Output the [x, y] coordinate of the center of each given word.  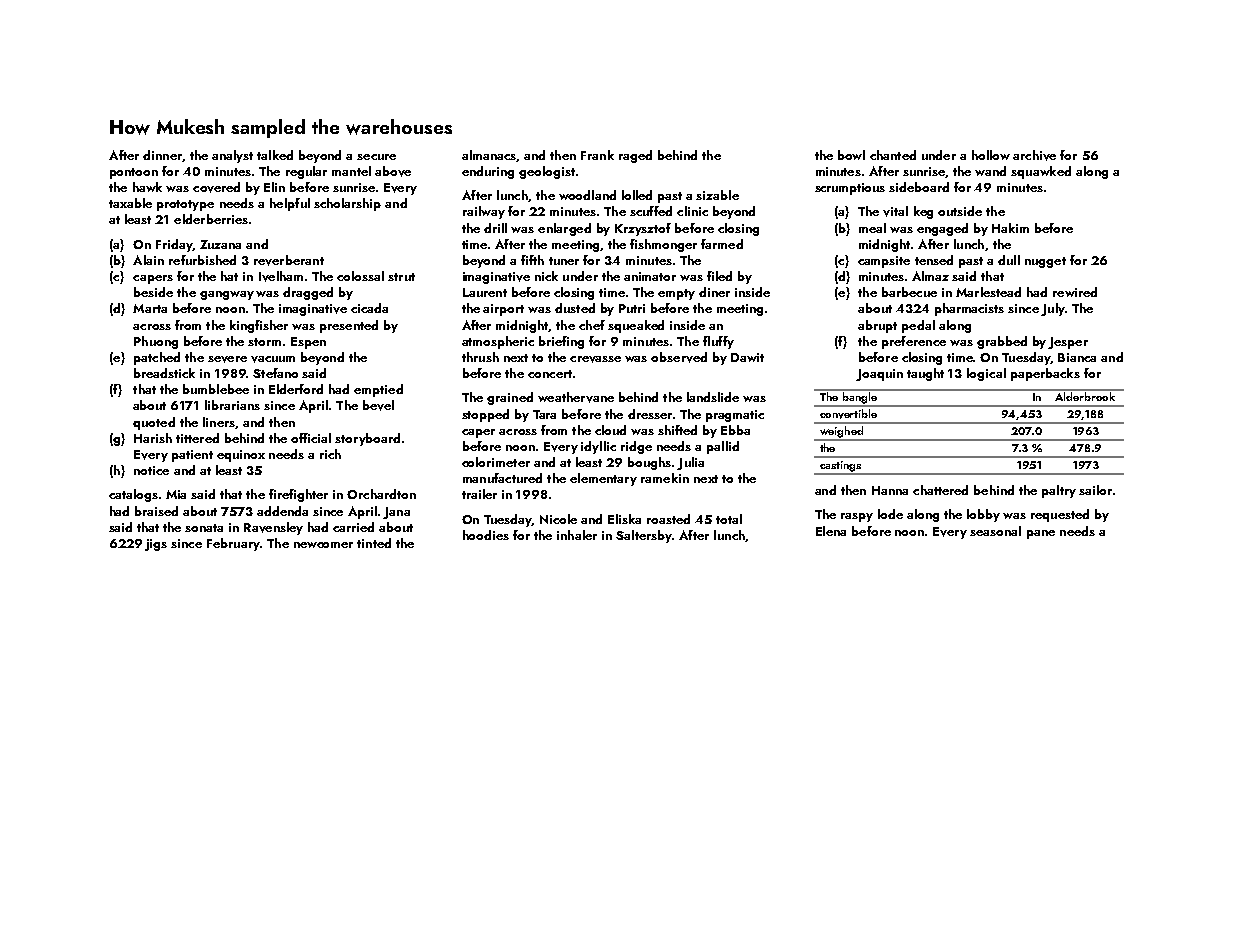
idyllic [598, 447]
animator [650, 276]
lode [890, 514]
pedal [918, 326]
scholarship [347, 204]
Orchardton [381, 494]
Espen [308, 343]
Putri [632, 308]
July [1053, 309]
